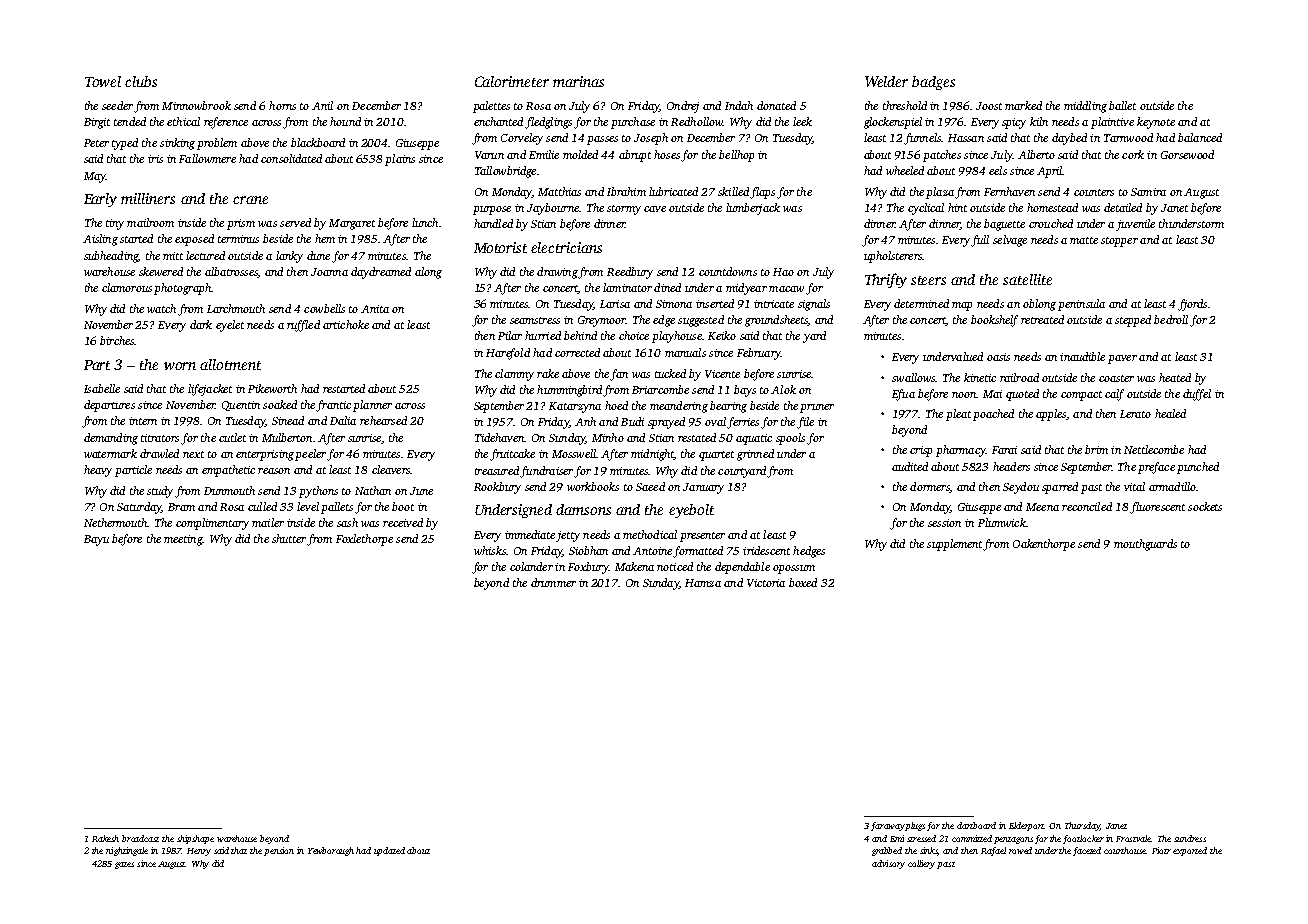  What do you see at coordinates (96, 540) in the image?
I see `Bayu` at bounding box center [96, 540].
